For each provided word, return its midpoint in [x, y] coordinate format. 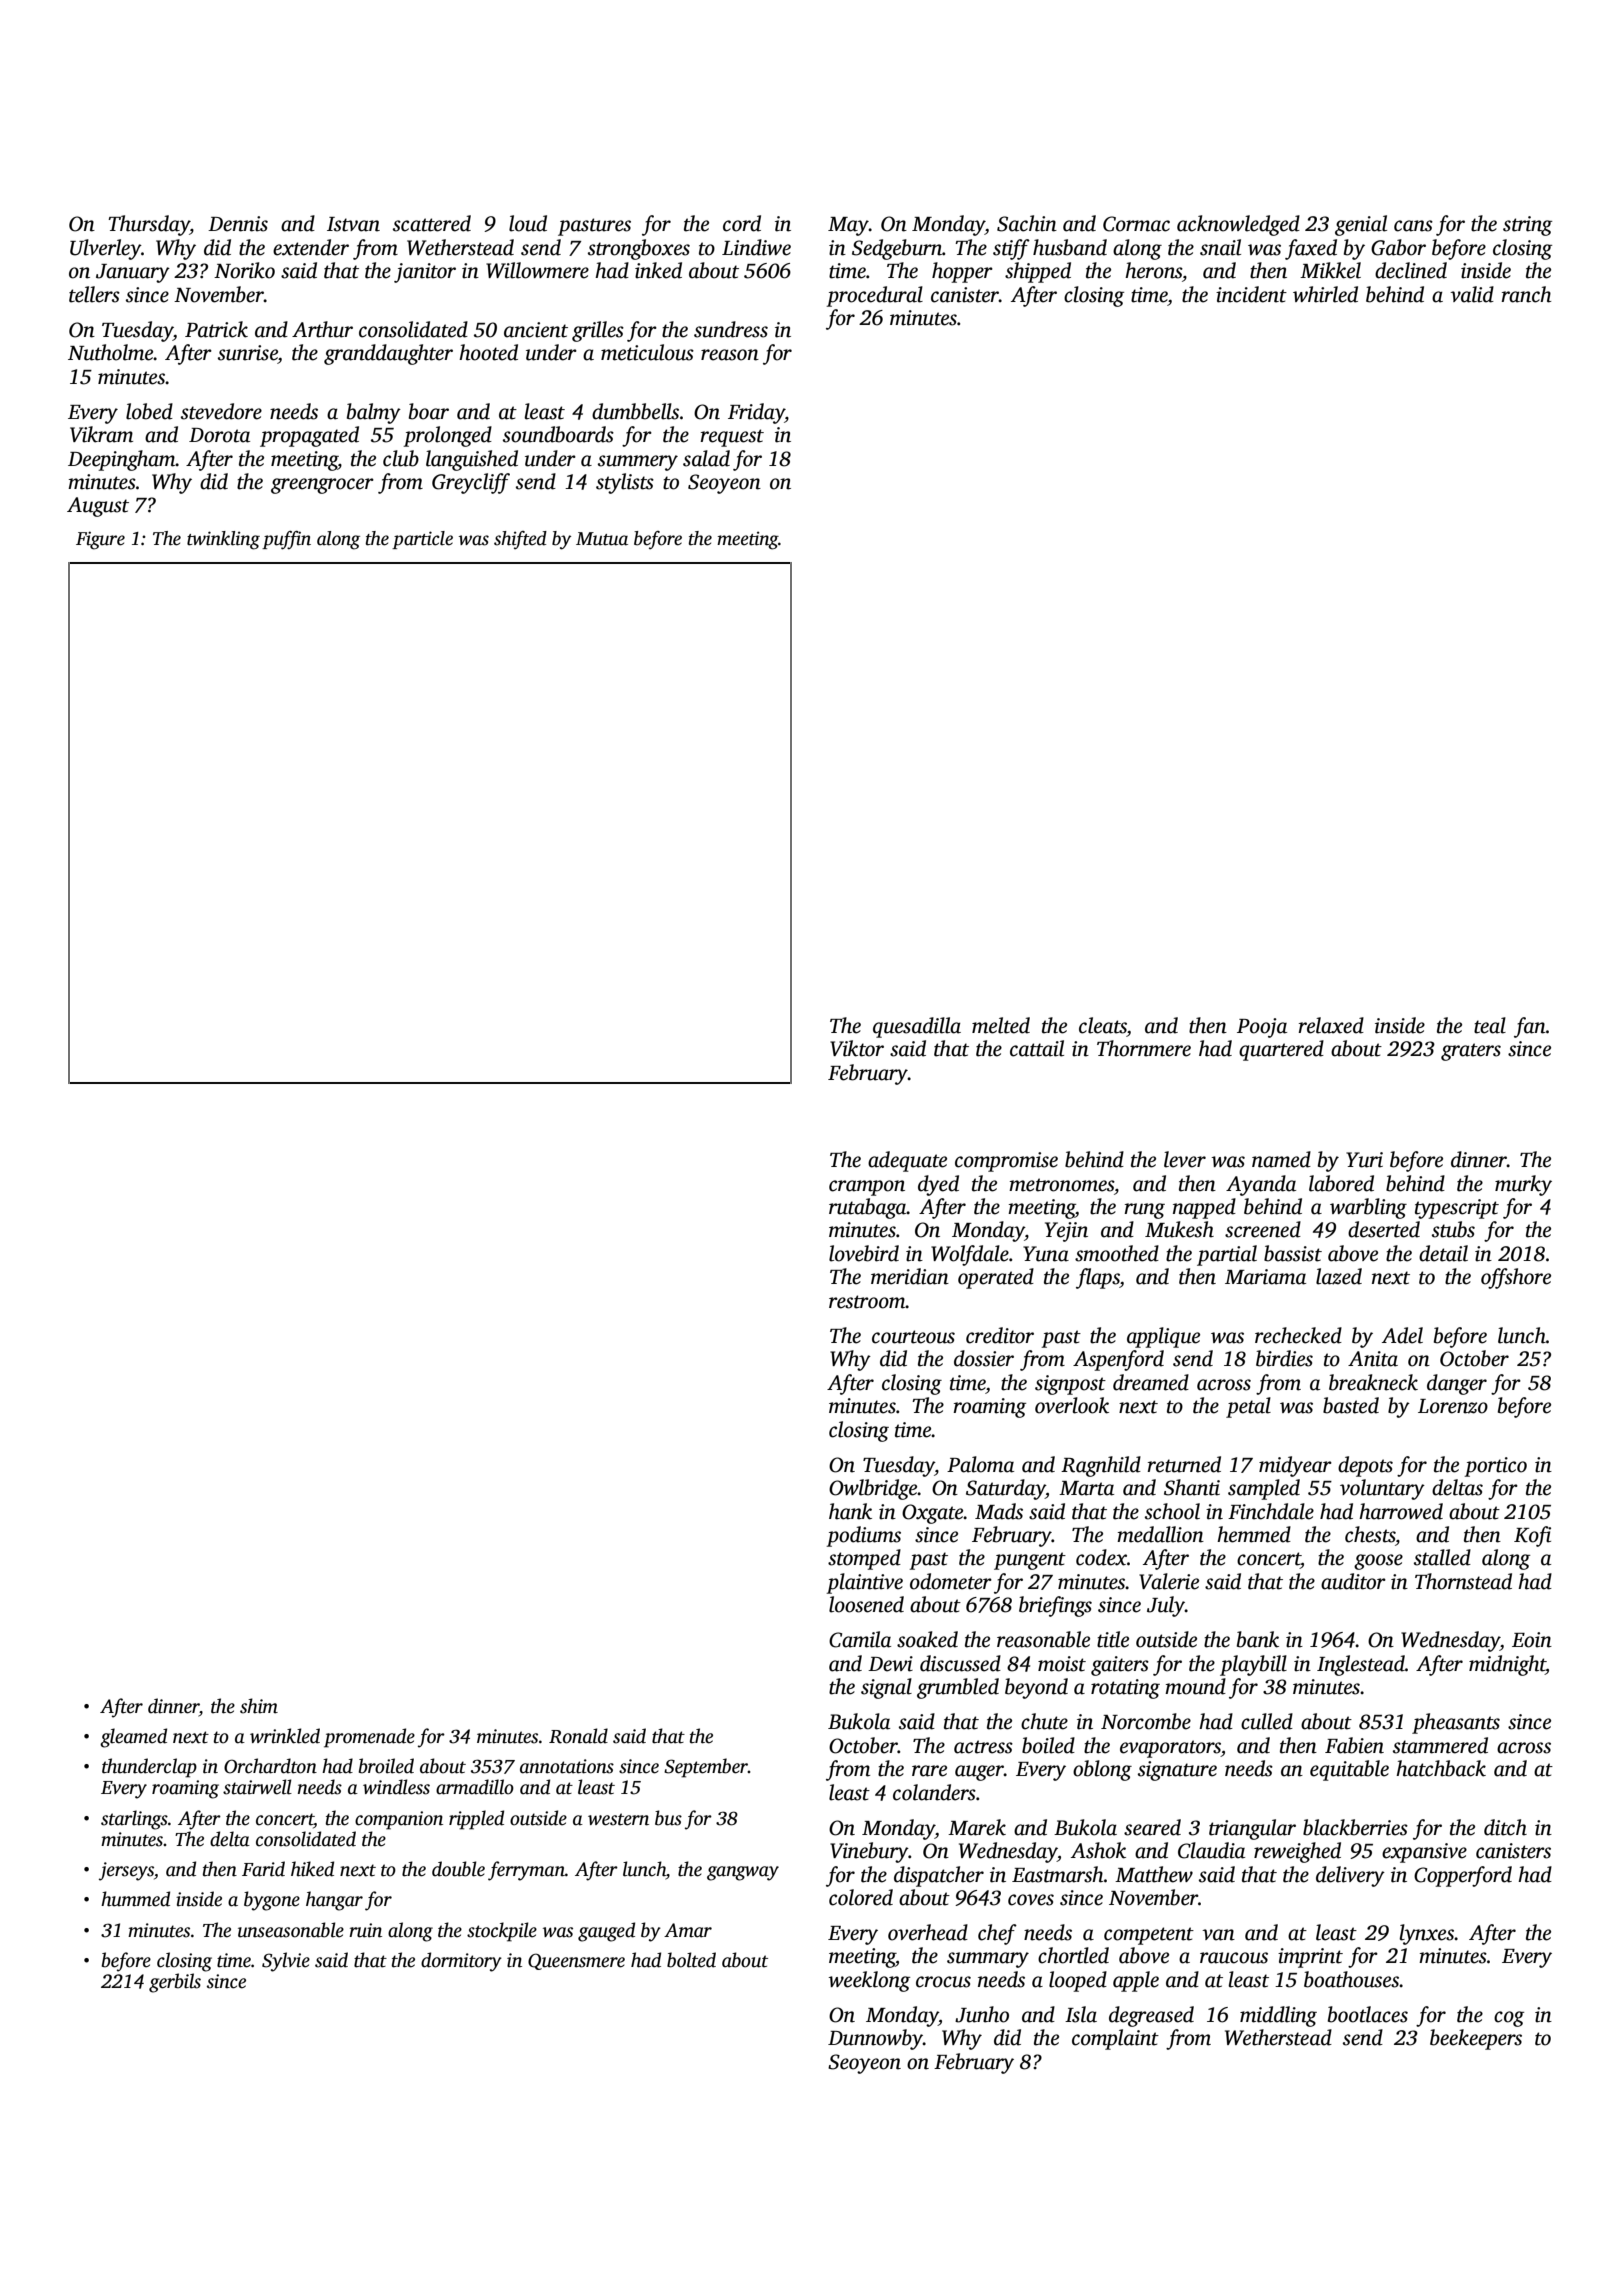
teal [1490, 1025]
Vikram [101, 434]
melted [1001, 1025]
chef [997, 1934]
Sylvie [286, 1962]
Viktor [857, 1048]
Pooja [1262, 1028]
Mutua [602, 539]
